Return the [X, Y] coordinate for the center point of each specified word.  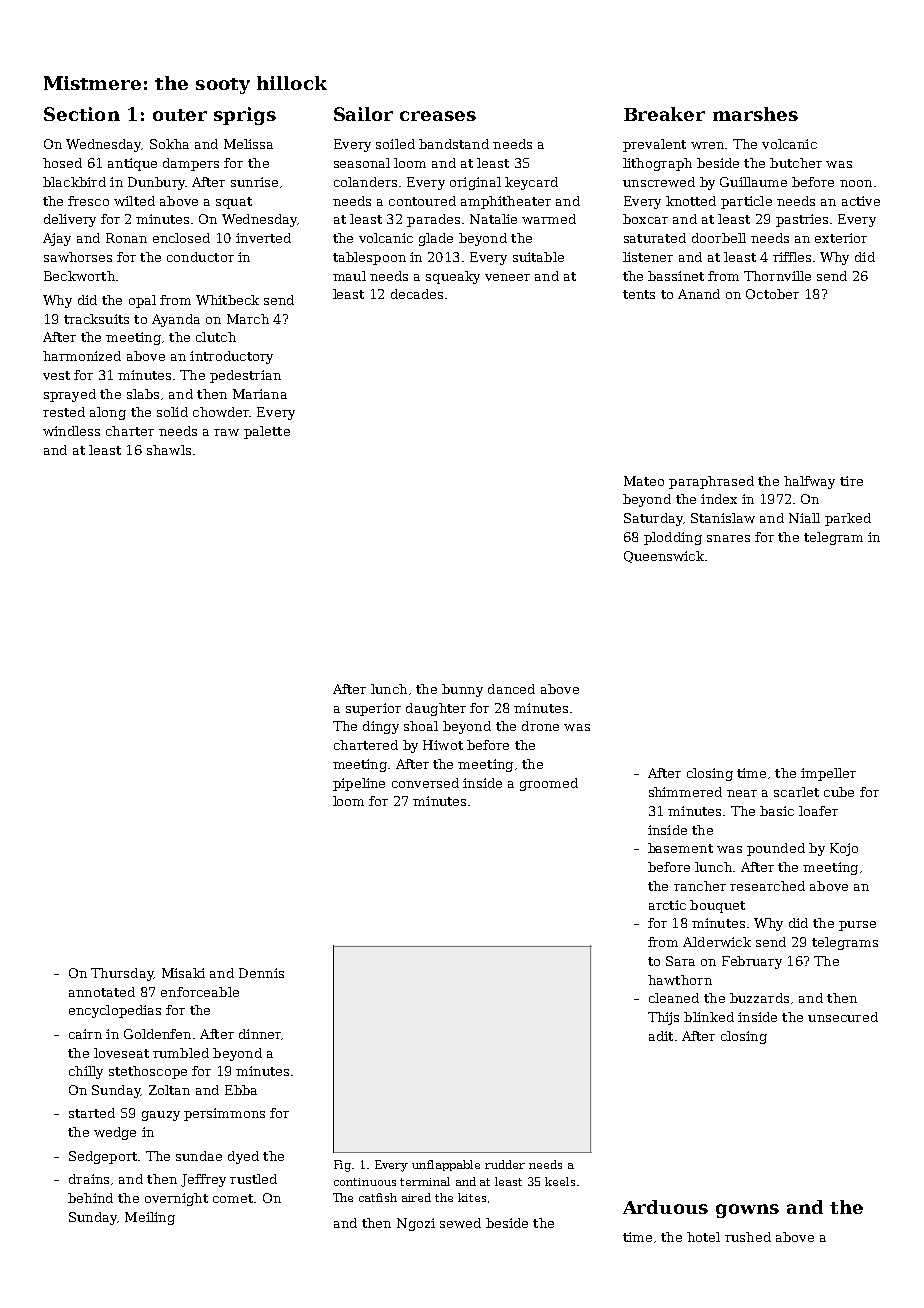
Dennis [261, 973]
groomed [549, 784]
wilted [134, 201]
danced [511, 689]
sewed [460, 1223]
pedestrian [245, 376]
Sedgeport [103, 1157]
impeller [828, 774]
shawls [169, 450]
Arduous [665, 1207]
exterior [841, 238]
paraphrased [711, 482]
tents [639, 294]
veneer [507, 277]
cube [839, 792]
